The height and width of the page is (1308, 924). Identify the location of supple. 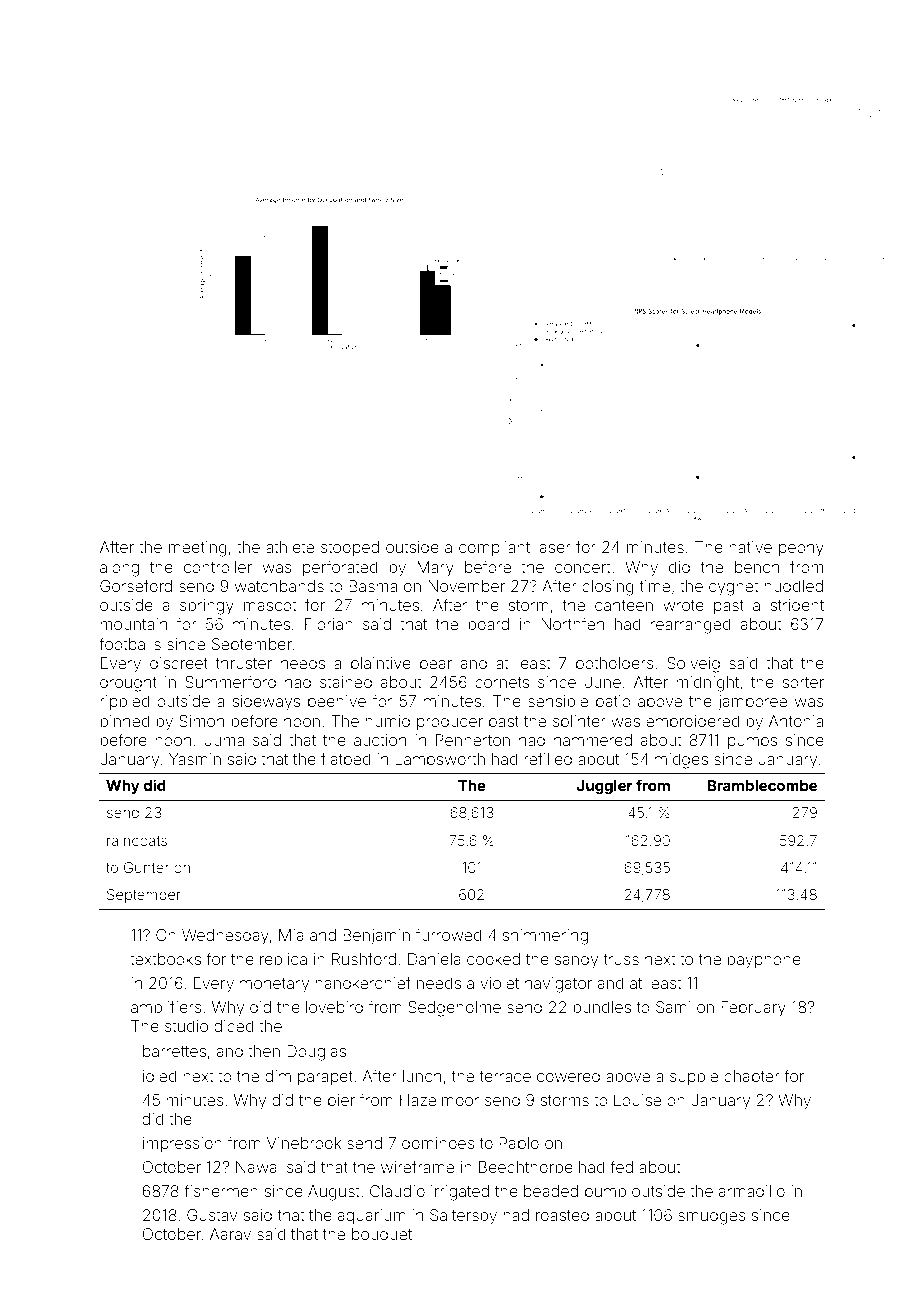
(694, 1077).
